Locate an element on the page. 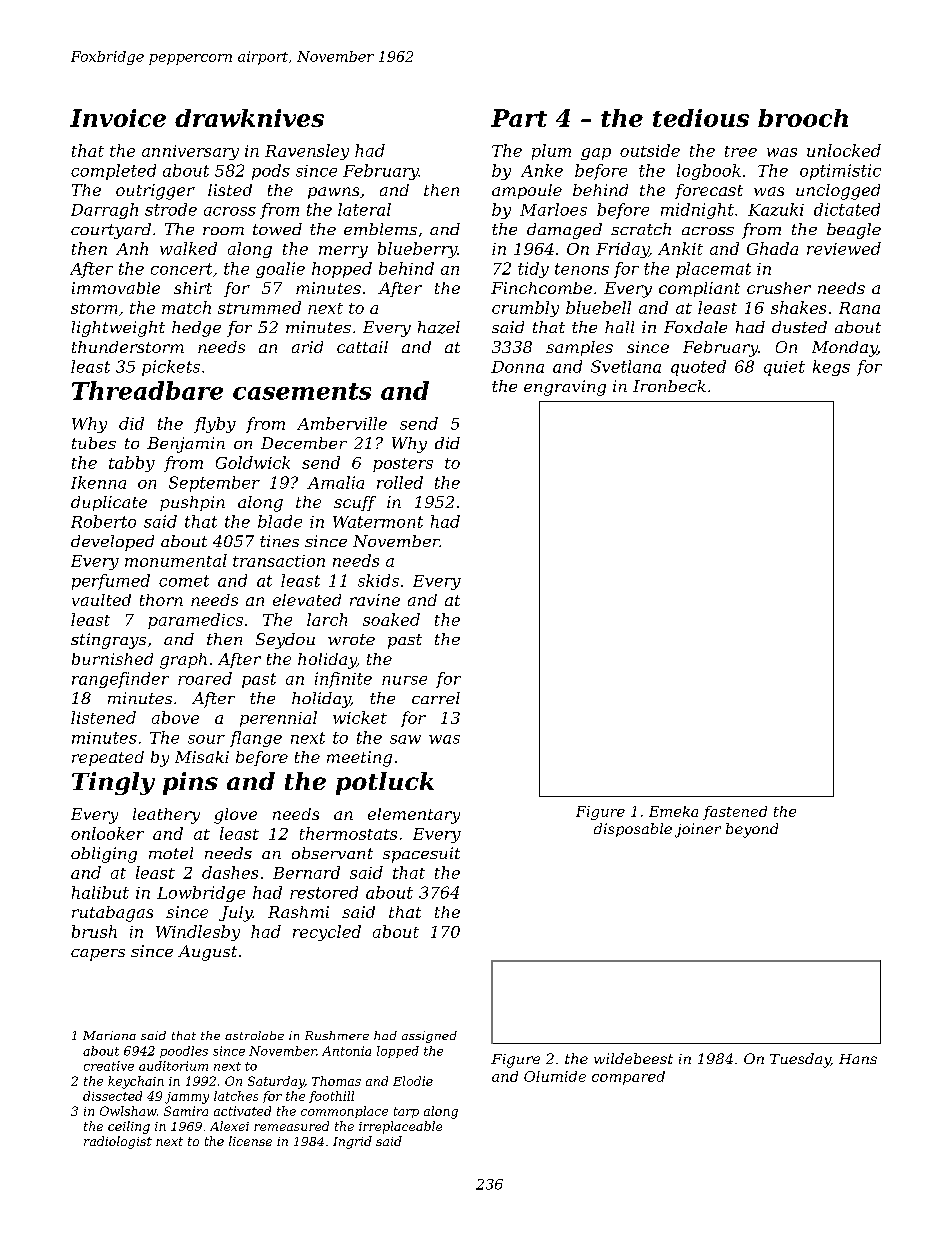 This page has width=952, height=1233. tedious is located at coordinates (701, 118).
